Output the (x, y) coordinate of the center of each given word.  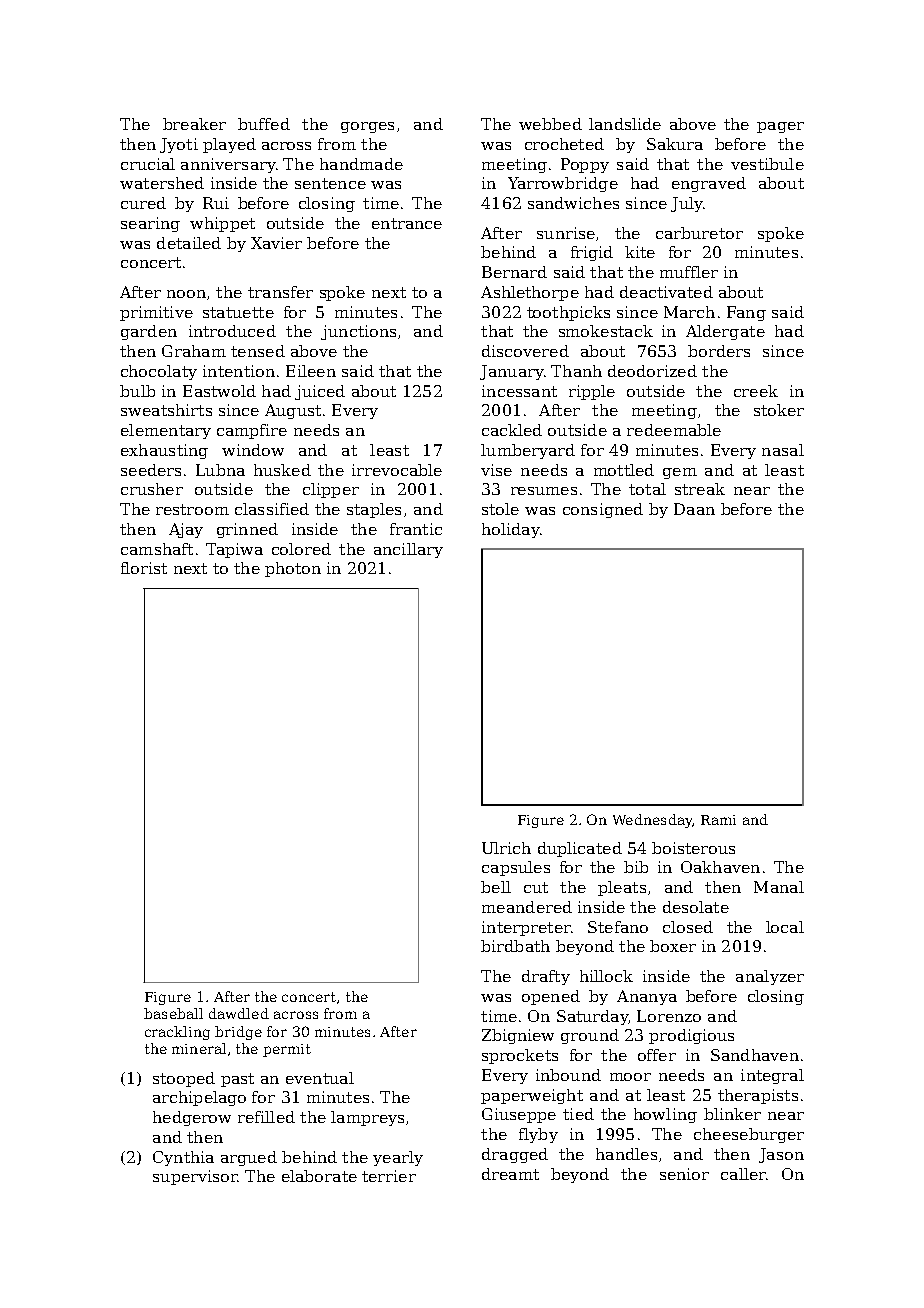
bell (496, 887)
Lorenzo (669, 1016)
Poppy (585, 165)
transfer (280, 292)
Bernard (514, 272)
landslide (625, 124)
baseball (173, 1013)
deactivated (666, 292)
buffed (264, 124)
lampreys (367, 1118)
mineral (199, 1048)
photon (293, 569)
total (647, 489)
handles (626, 1154)
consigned (603, 510)
